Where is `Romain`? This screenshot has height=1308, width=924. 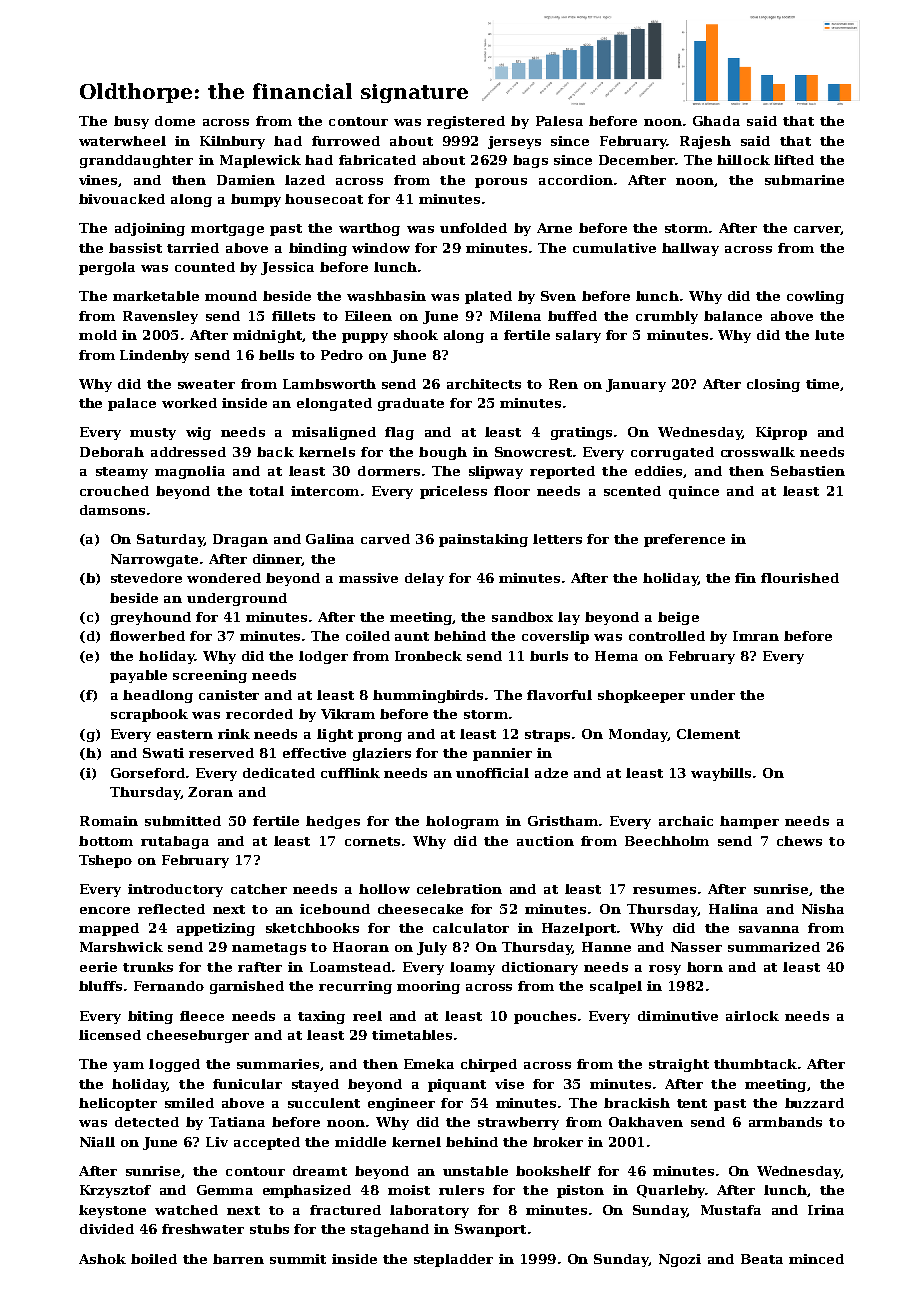 Romain is located at coordinates (109, 821).
